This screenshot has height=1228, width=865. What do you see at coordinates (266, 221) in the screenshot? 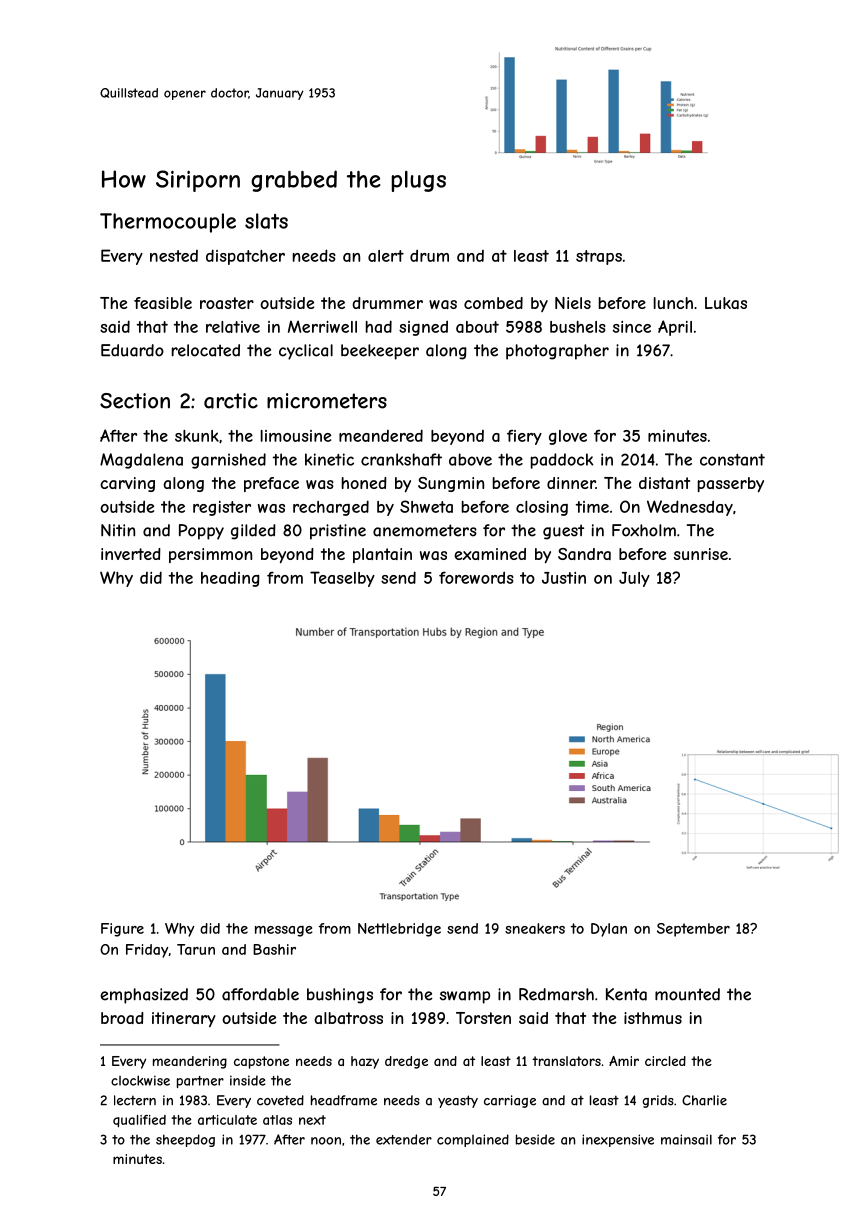
I see `slats` at bounding box center [266, 221].
